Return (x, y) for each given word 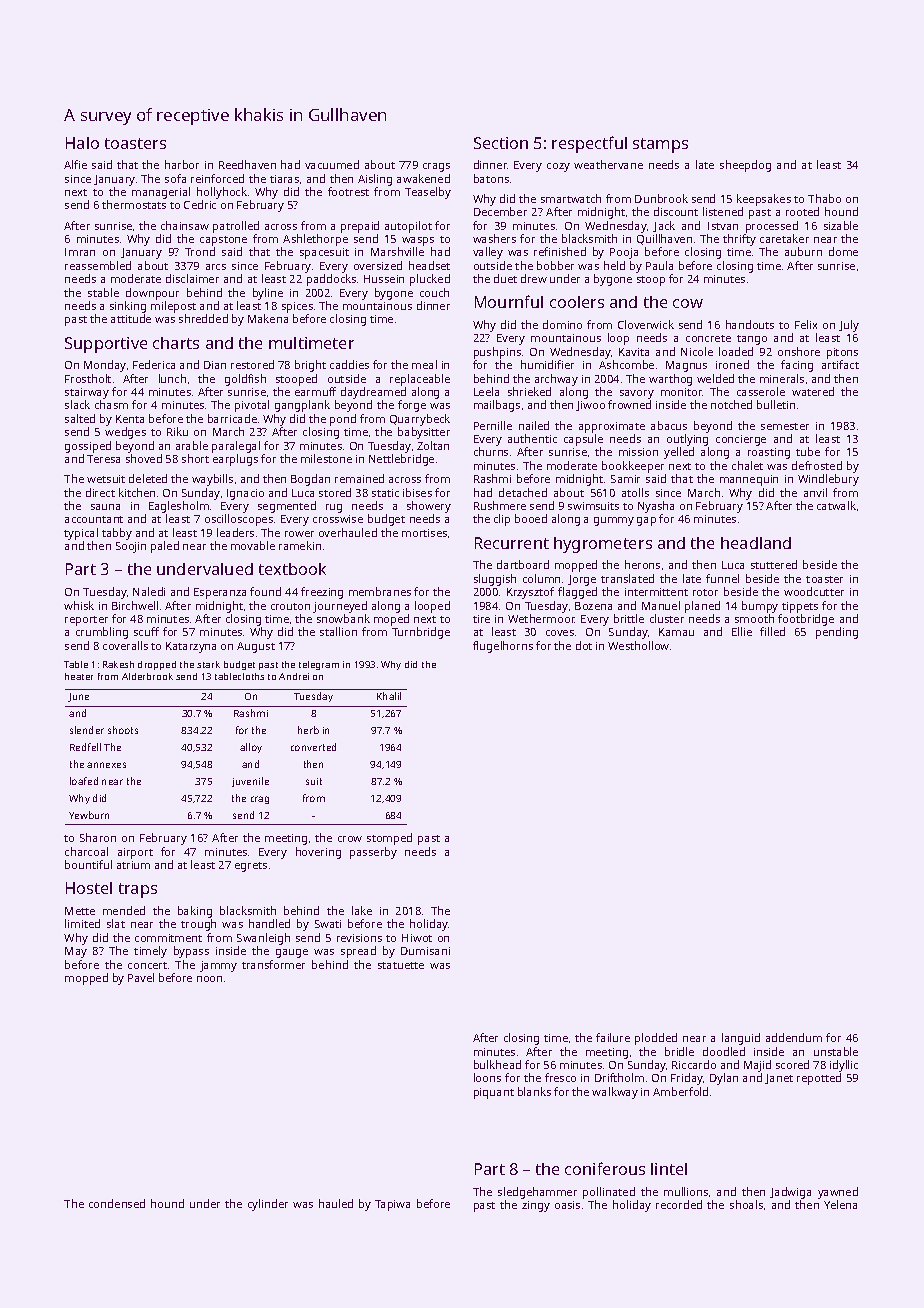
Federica (154, 364)
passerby (373, 853)
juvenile (250, 782)
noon (209, 979)
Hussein (384, 279)
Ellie (742, 631)
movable (253, 545)
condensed (117, 1203)
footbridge (806, 620)
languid (741, 1039)
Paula (659, 265)
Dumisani (425, 951)
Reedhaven (247, 164)
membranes (380, 591)
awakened (423, 178)
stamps (660, 145)
